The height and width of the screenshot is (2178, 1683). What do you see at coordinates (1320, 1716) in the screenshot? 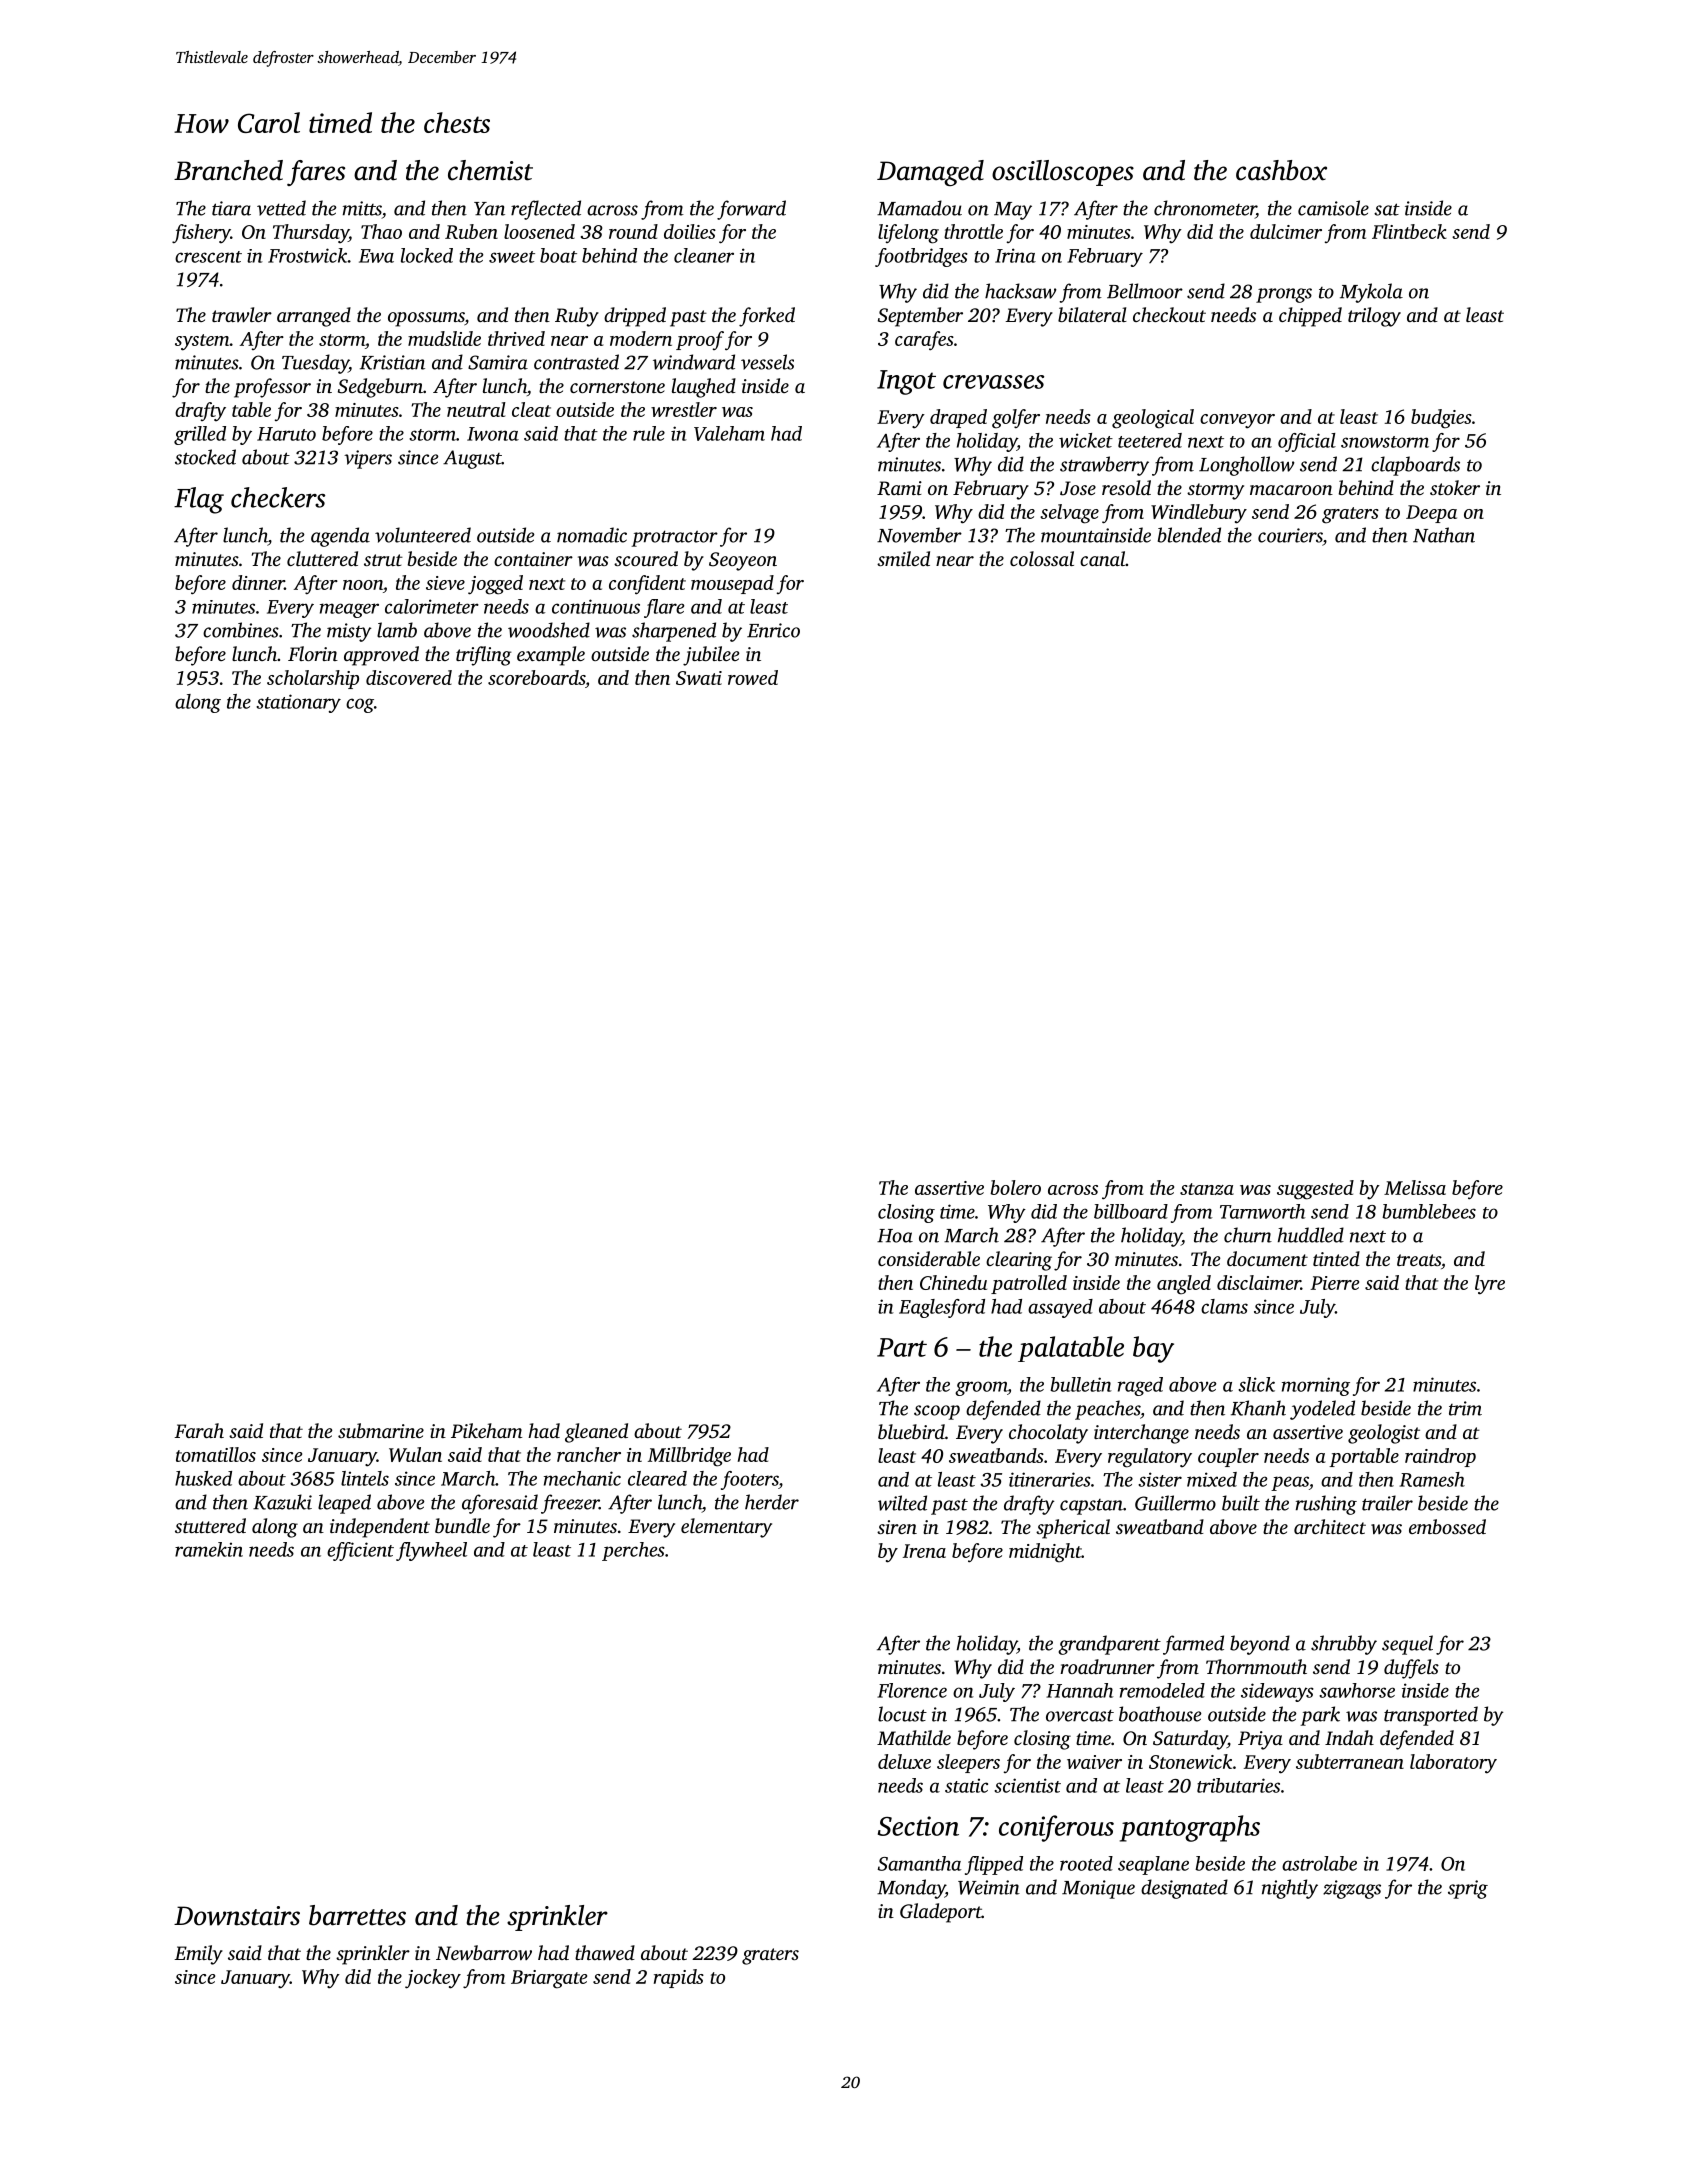
I see `park` at bounding box center [1320, 1716].
